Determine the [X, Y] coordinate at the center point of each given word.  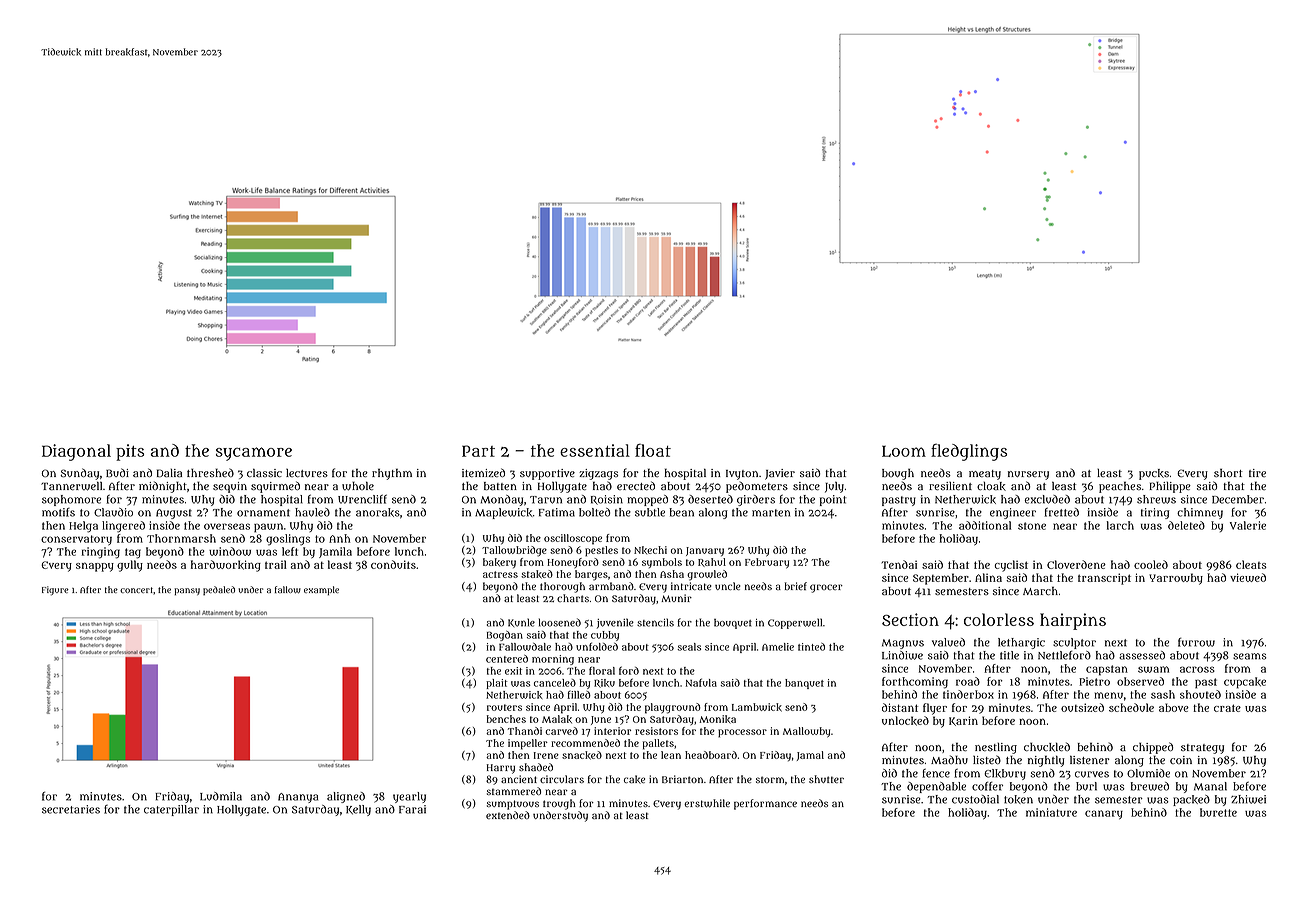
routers [504, 707]
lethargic [1021, 643]
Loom [904, 451]
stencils [655, 622]
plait [497, 684]
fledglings [969, 452]
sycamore [254, 454]
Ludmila [221, 796]
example [321, 591]
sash [1163, 694]
